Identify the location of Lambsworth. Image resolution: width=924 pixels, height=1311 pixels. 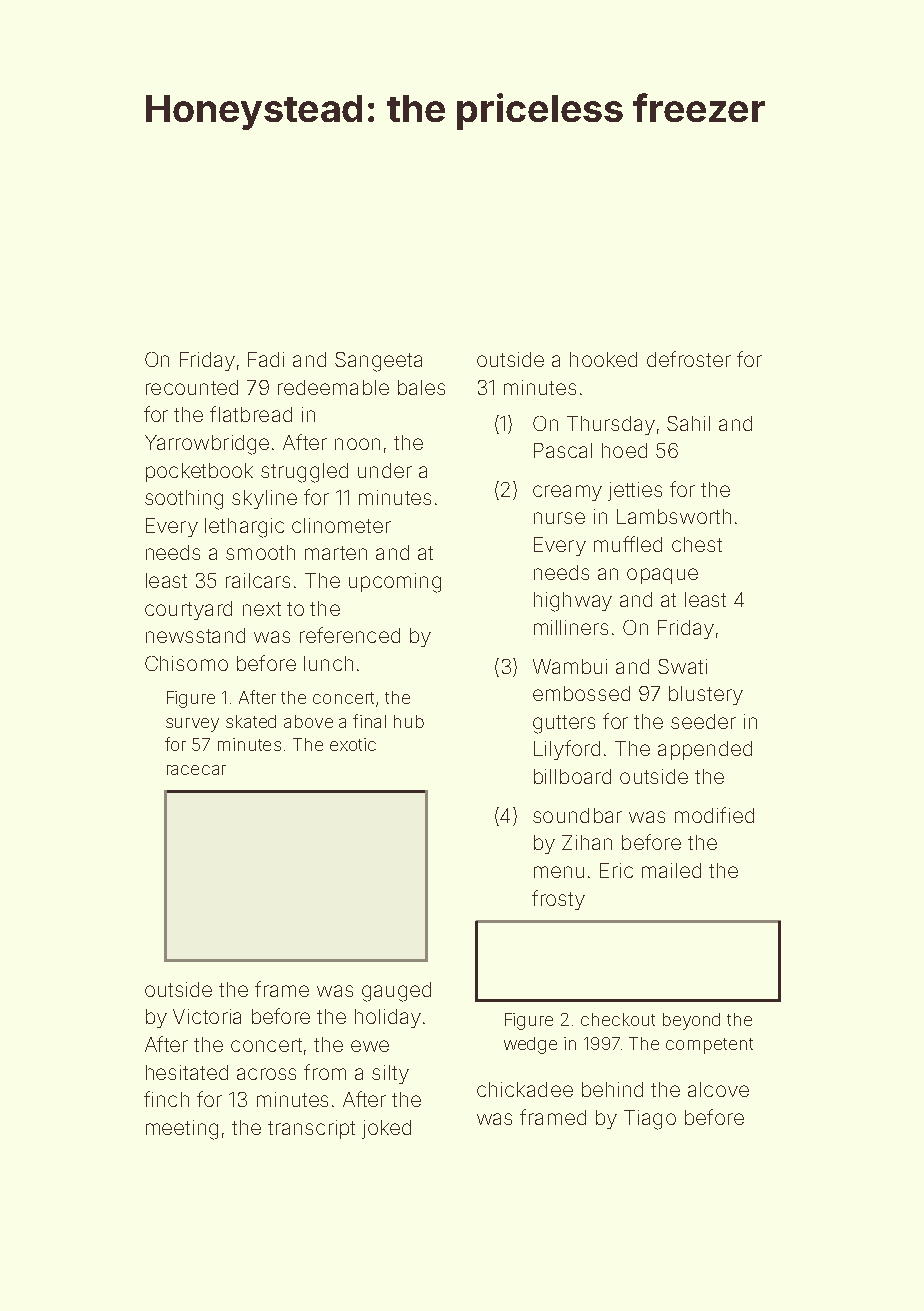
(674, 516).
